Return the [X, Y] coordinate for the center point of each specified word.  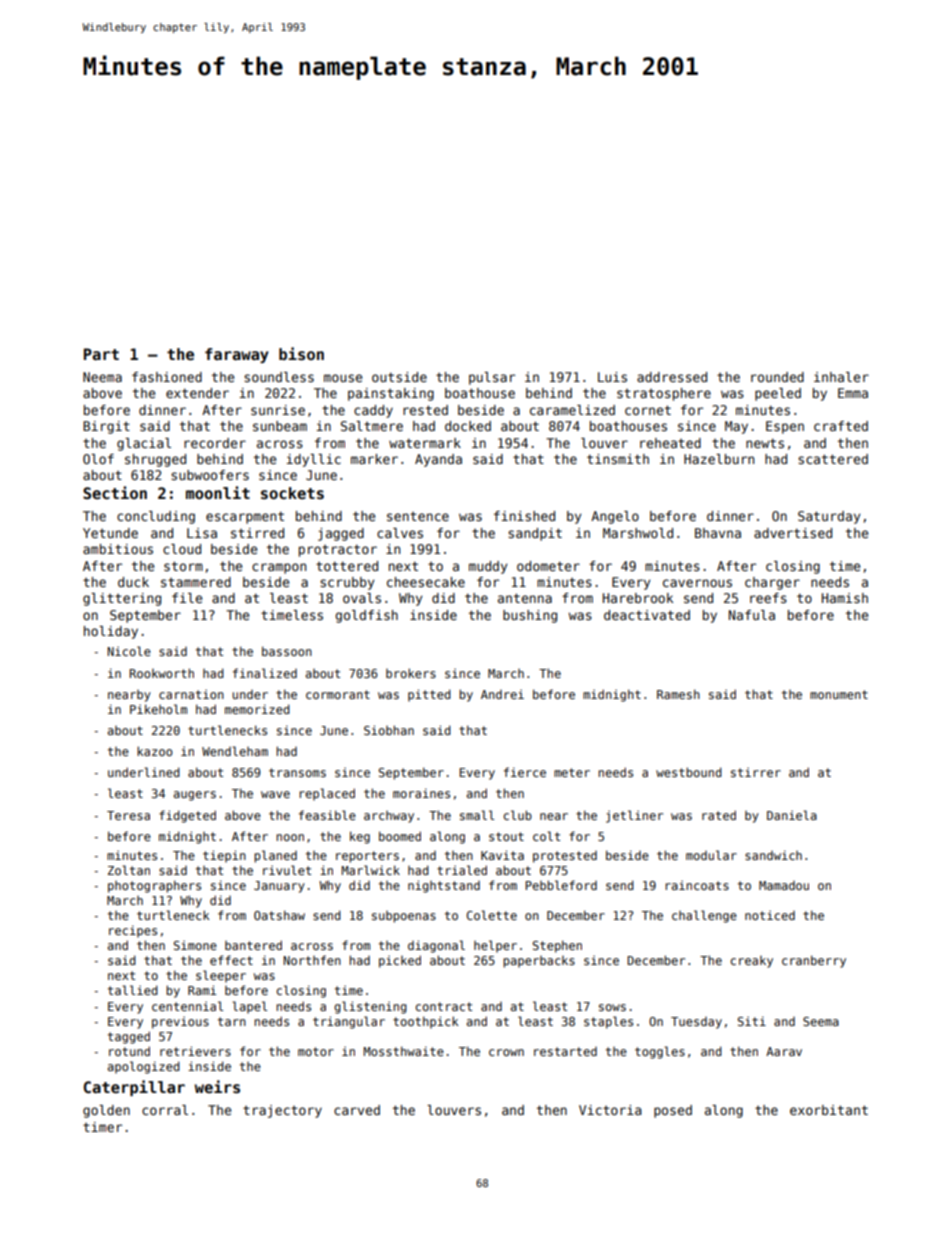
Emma [853, 393]
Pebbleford [561, 885]
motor [316, 1051]
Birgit [106, 427]
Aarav [784, 1051]
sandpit [535, 534]
